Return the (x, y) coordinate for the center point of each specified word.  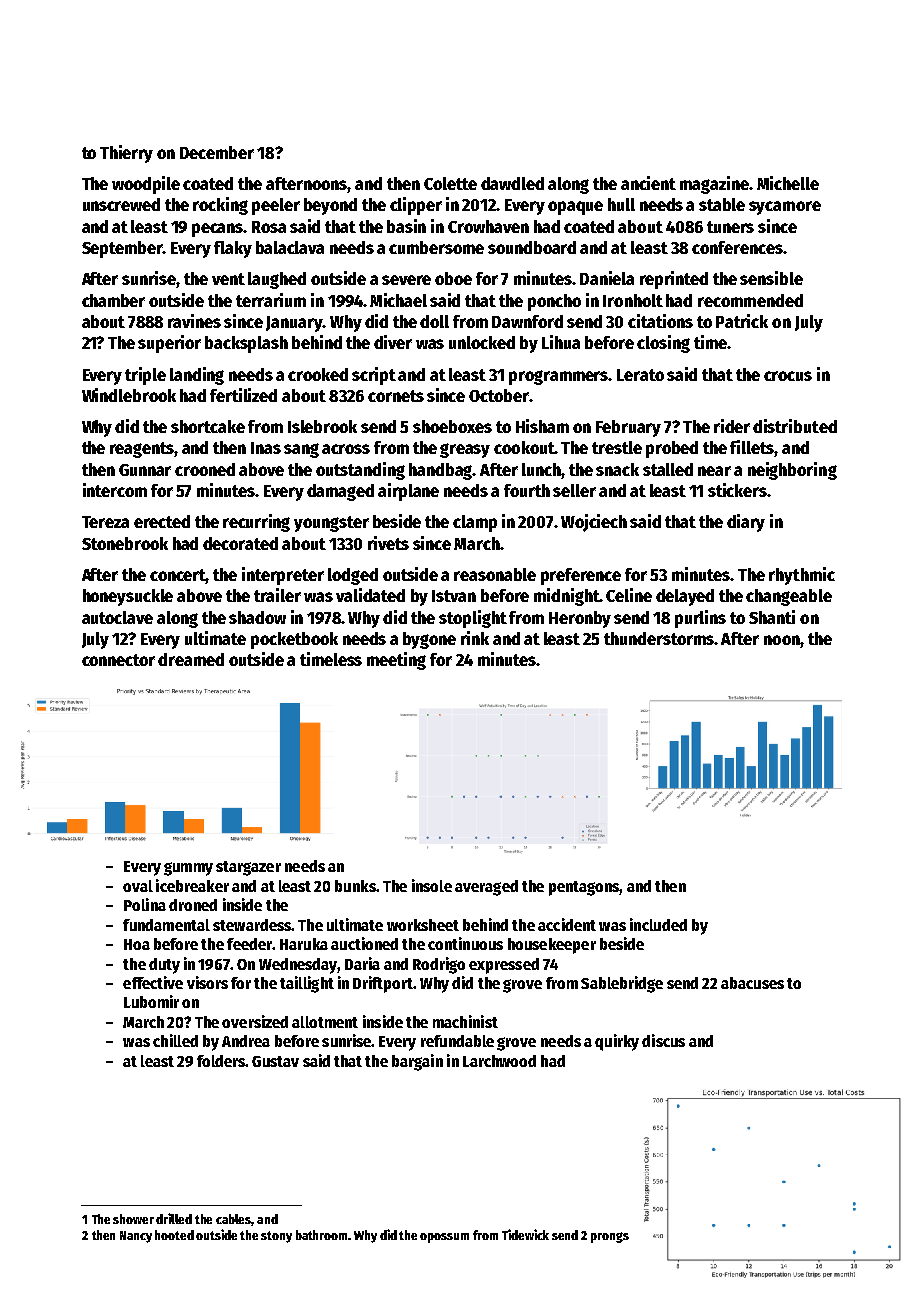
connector (118, 660)
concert (178, 576)
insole (432, 885)
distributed (795, 426)
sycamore (785, 208)
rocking (220, 206)
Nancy (136, 1237)
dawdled (512, 183)
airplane (408, 492)
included (658, 924)
